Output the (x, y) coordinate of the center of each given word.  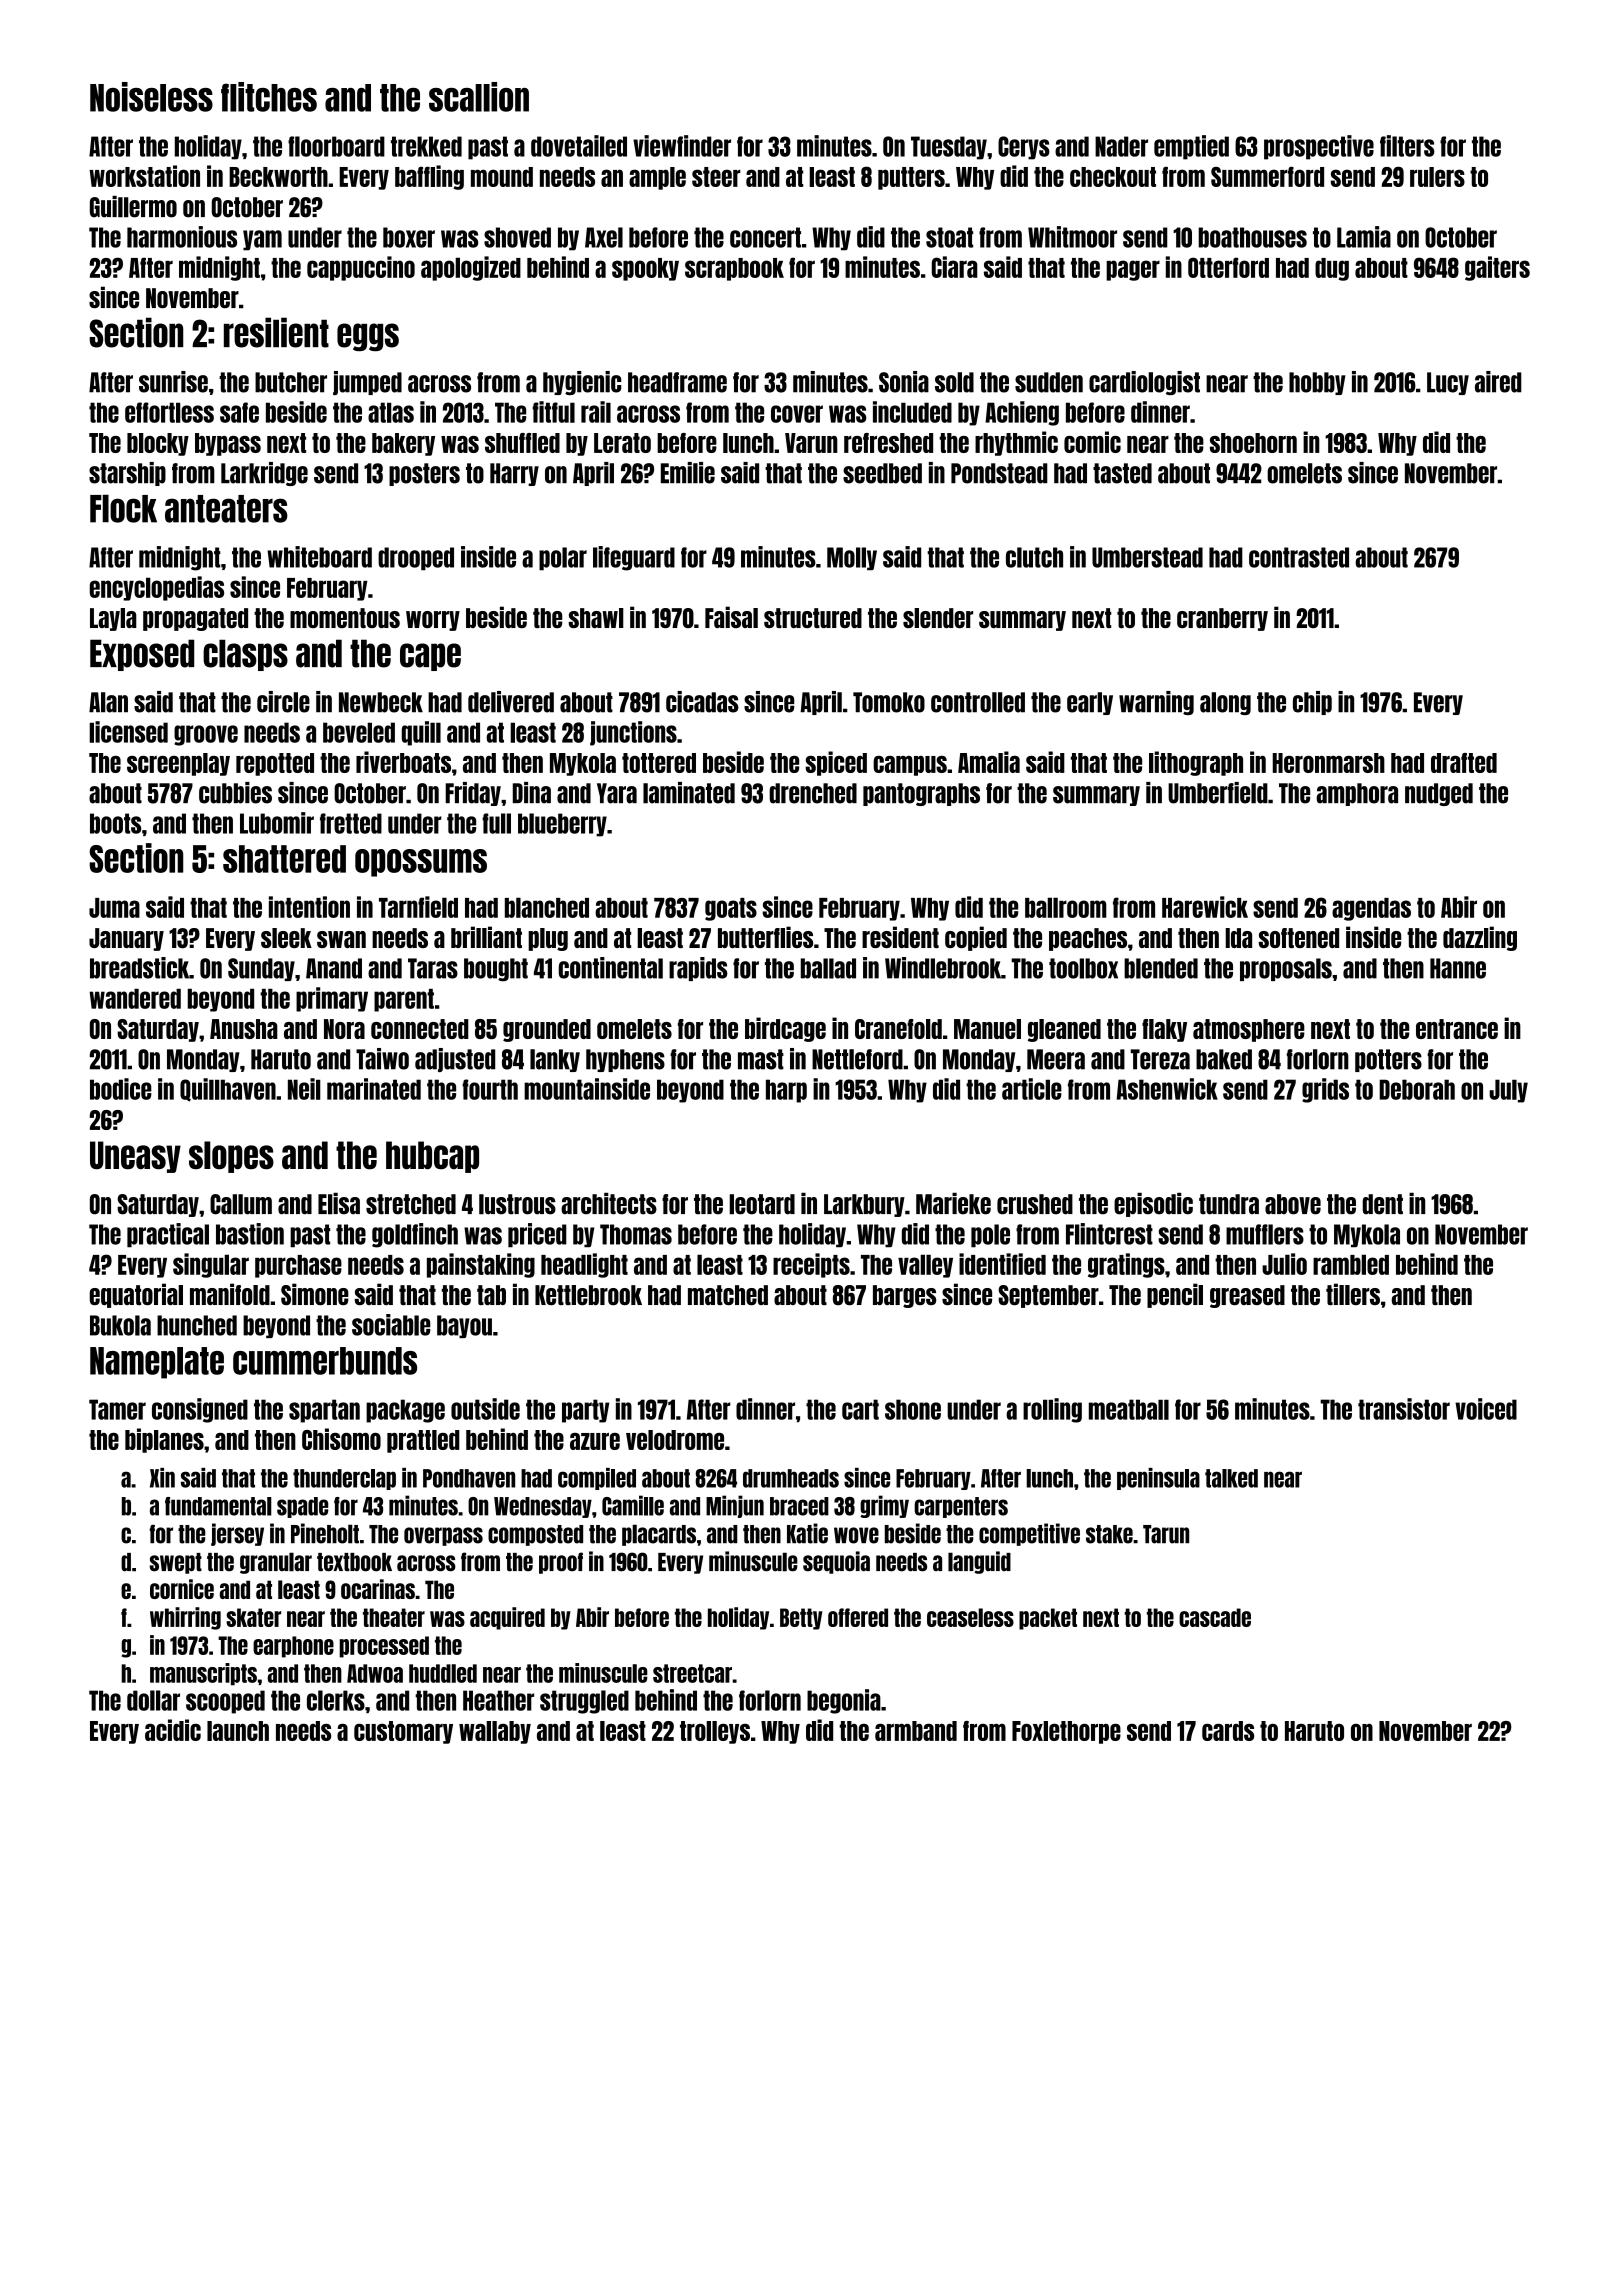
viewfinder (682, 146)
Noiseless (151, 97)
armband (916, 1731)
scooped (225, 1702)
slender (938, 618)
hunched (197, 1325)
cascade (1215, 1617)
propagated (195, 619)
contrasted (1299, 557)
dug (1332, 269)
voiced (1486, 1409)
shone (913, 1409)
